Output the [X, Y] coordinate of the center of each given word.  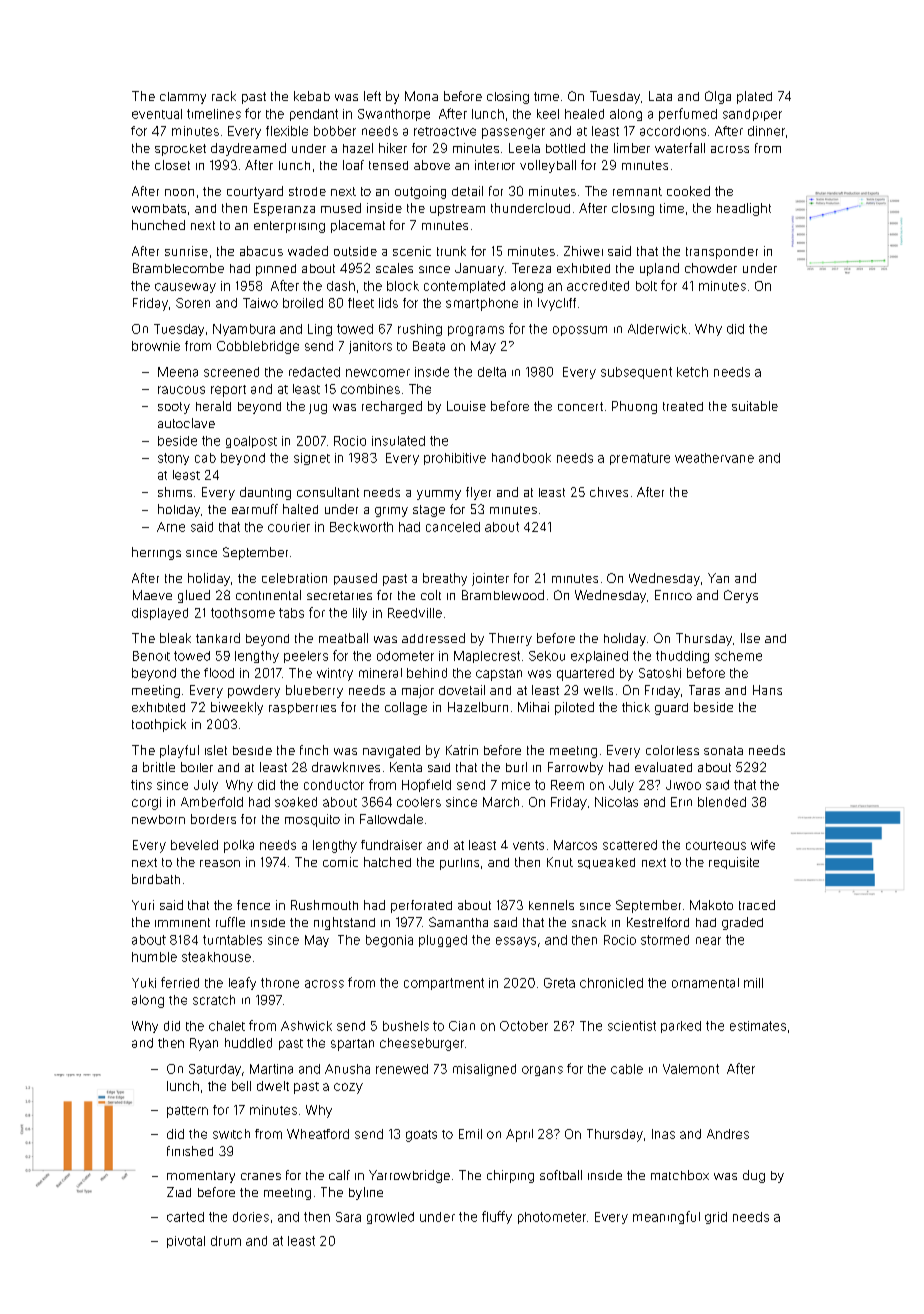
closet [172, 165]
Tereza [531, 268]
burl [516, 767]
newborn [158, 819]
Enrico [673, 595]
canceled [453, 527]
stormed [665, 940]
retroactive [445, 131]
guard [671, 709]
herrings [156, 553]
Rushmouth [324, 905]
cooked [688, 191]
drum [226, 1241]
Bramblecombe [178, 268]
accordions [673, 131]
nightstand [344, 923]
